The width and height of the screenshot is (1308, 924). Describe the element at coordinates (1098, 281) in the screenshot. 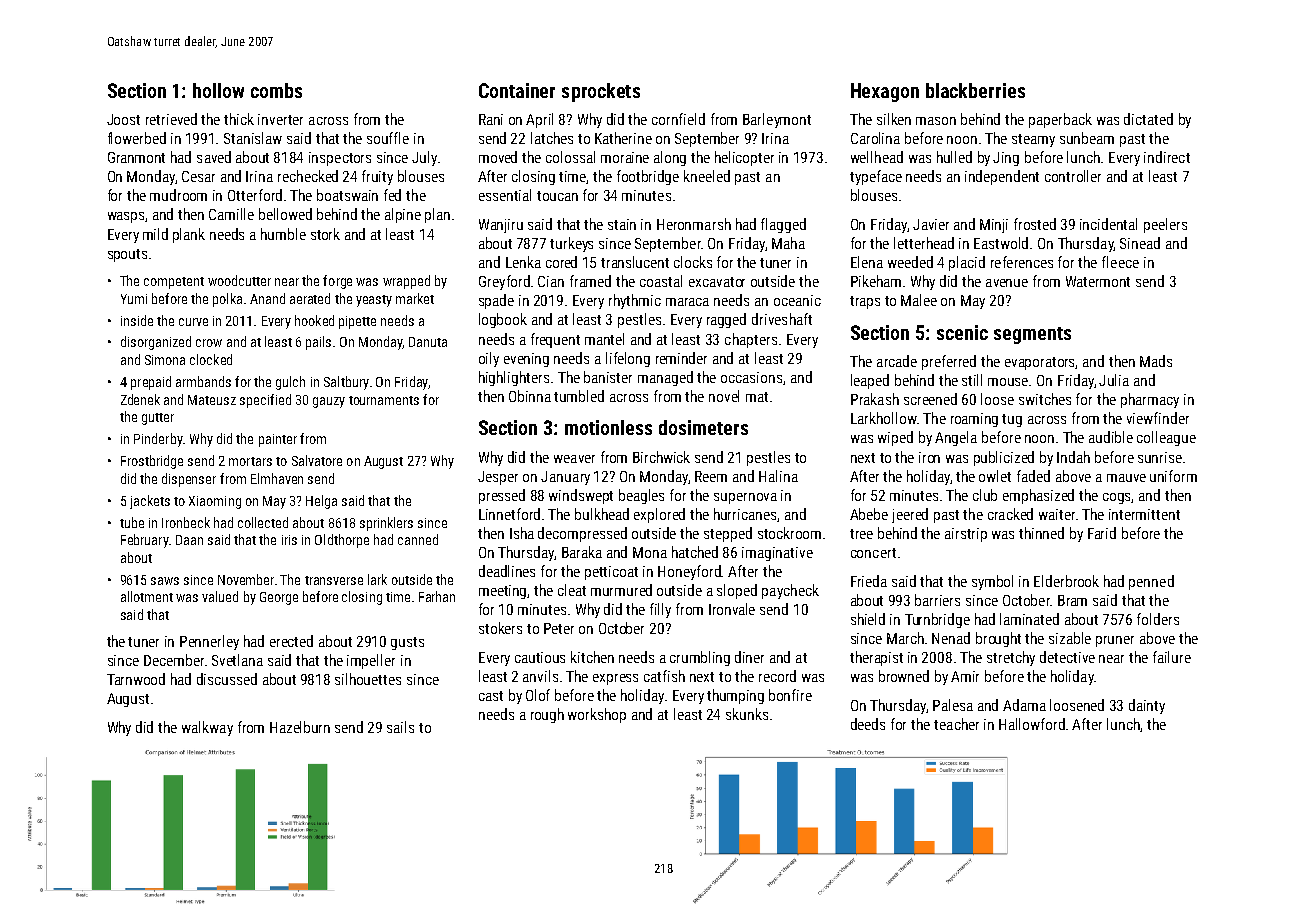

I see `Watermont` at that location.
